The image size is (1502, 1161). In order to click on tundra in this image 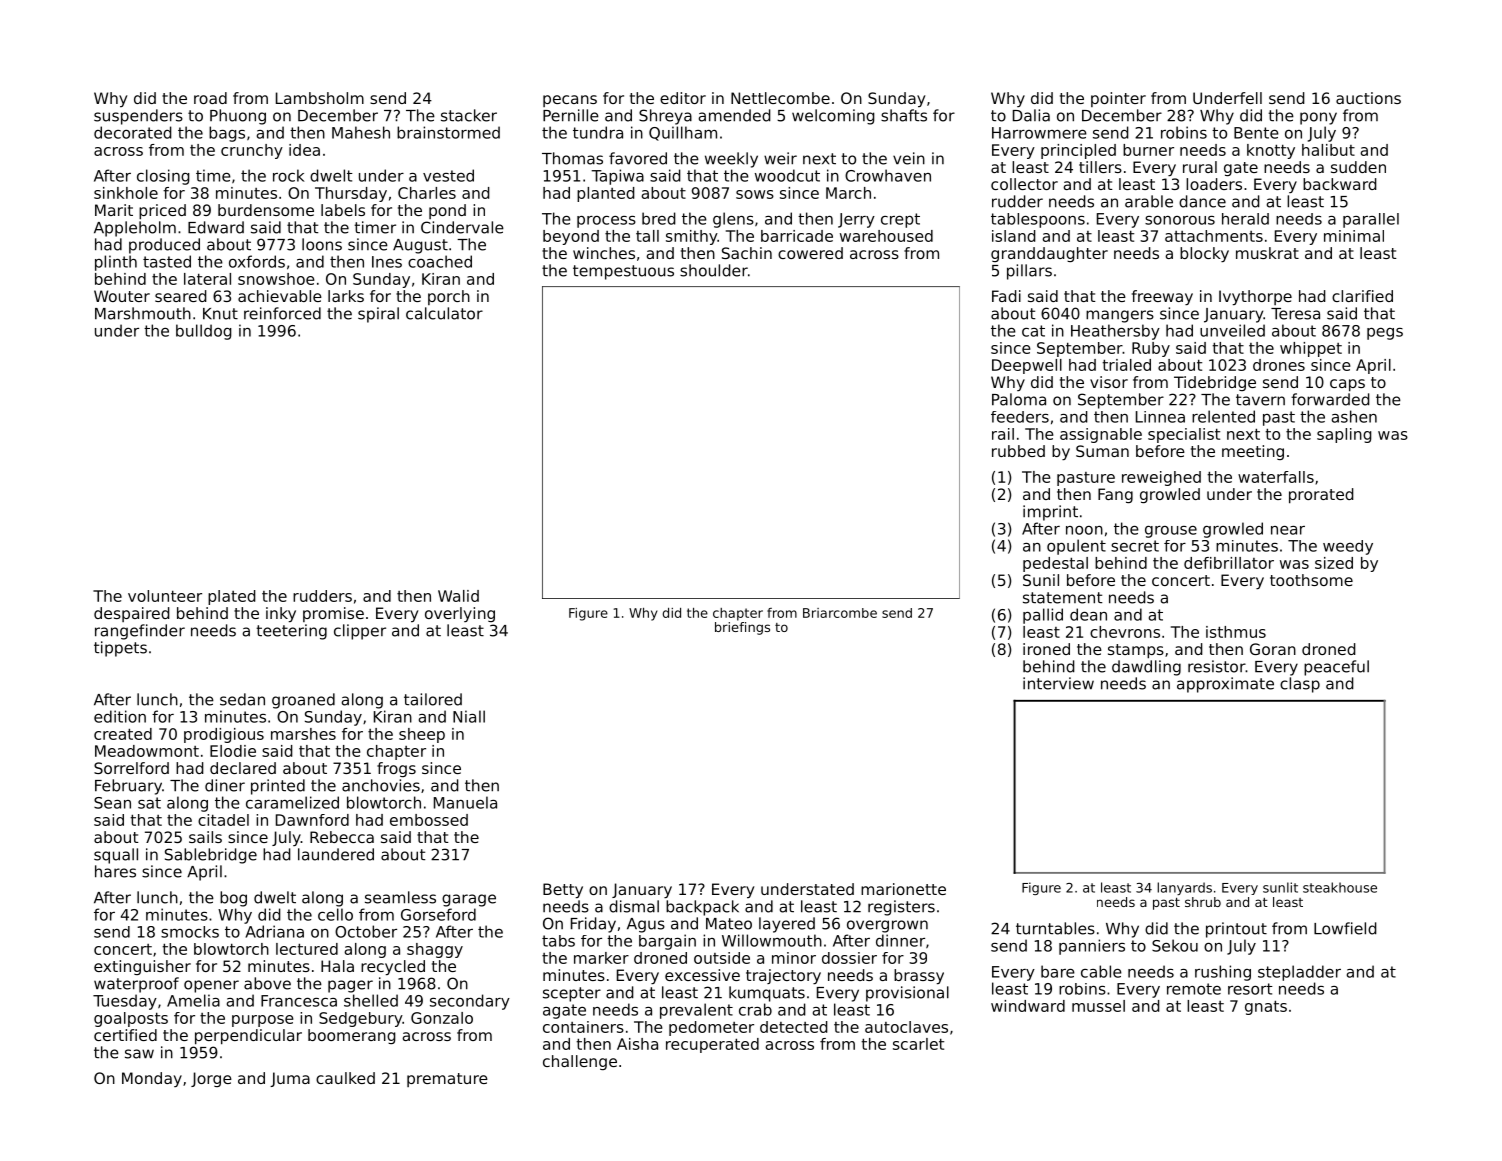, I will do `click(598, 132)`.
